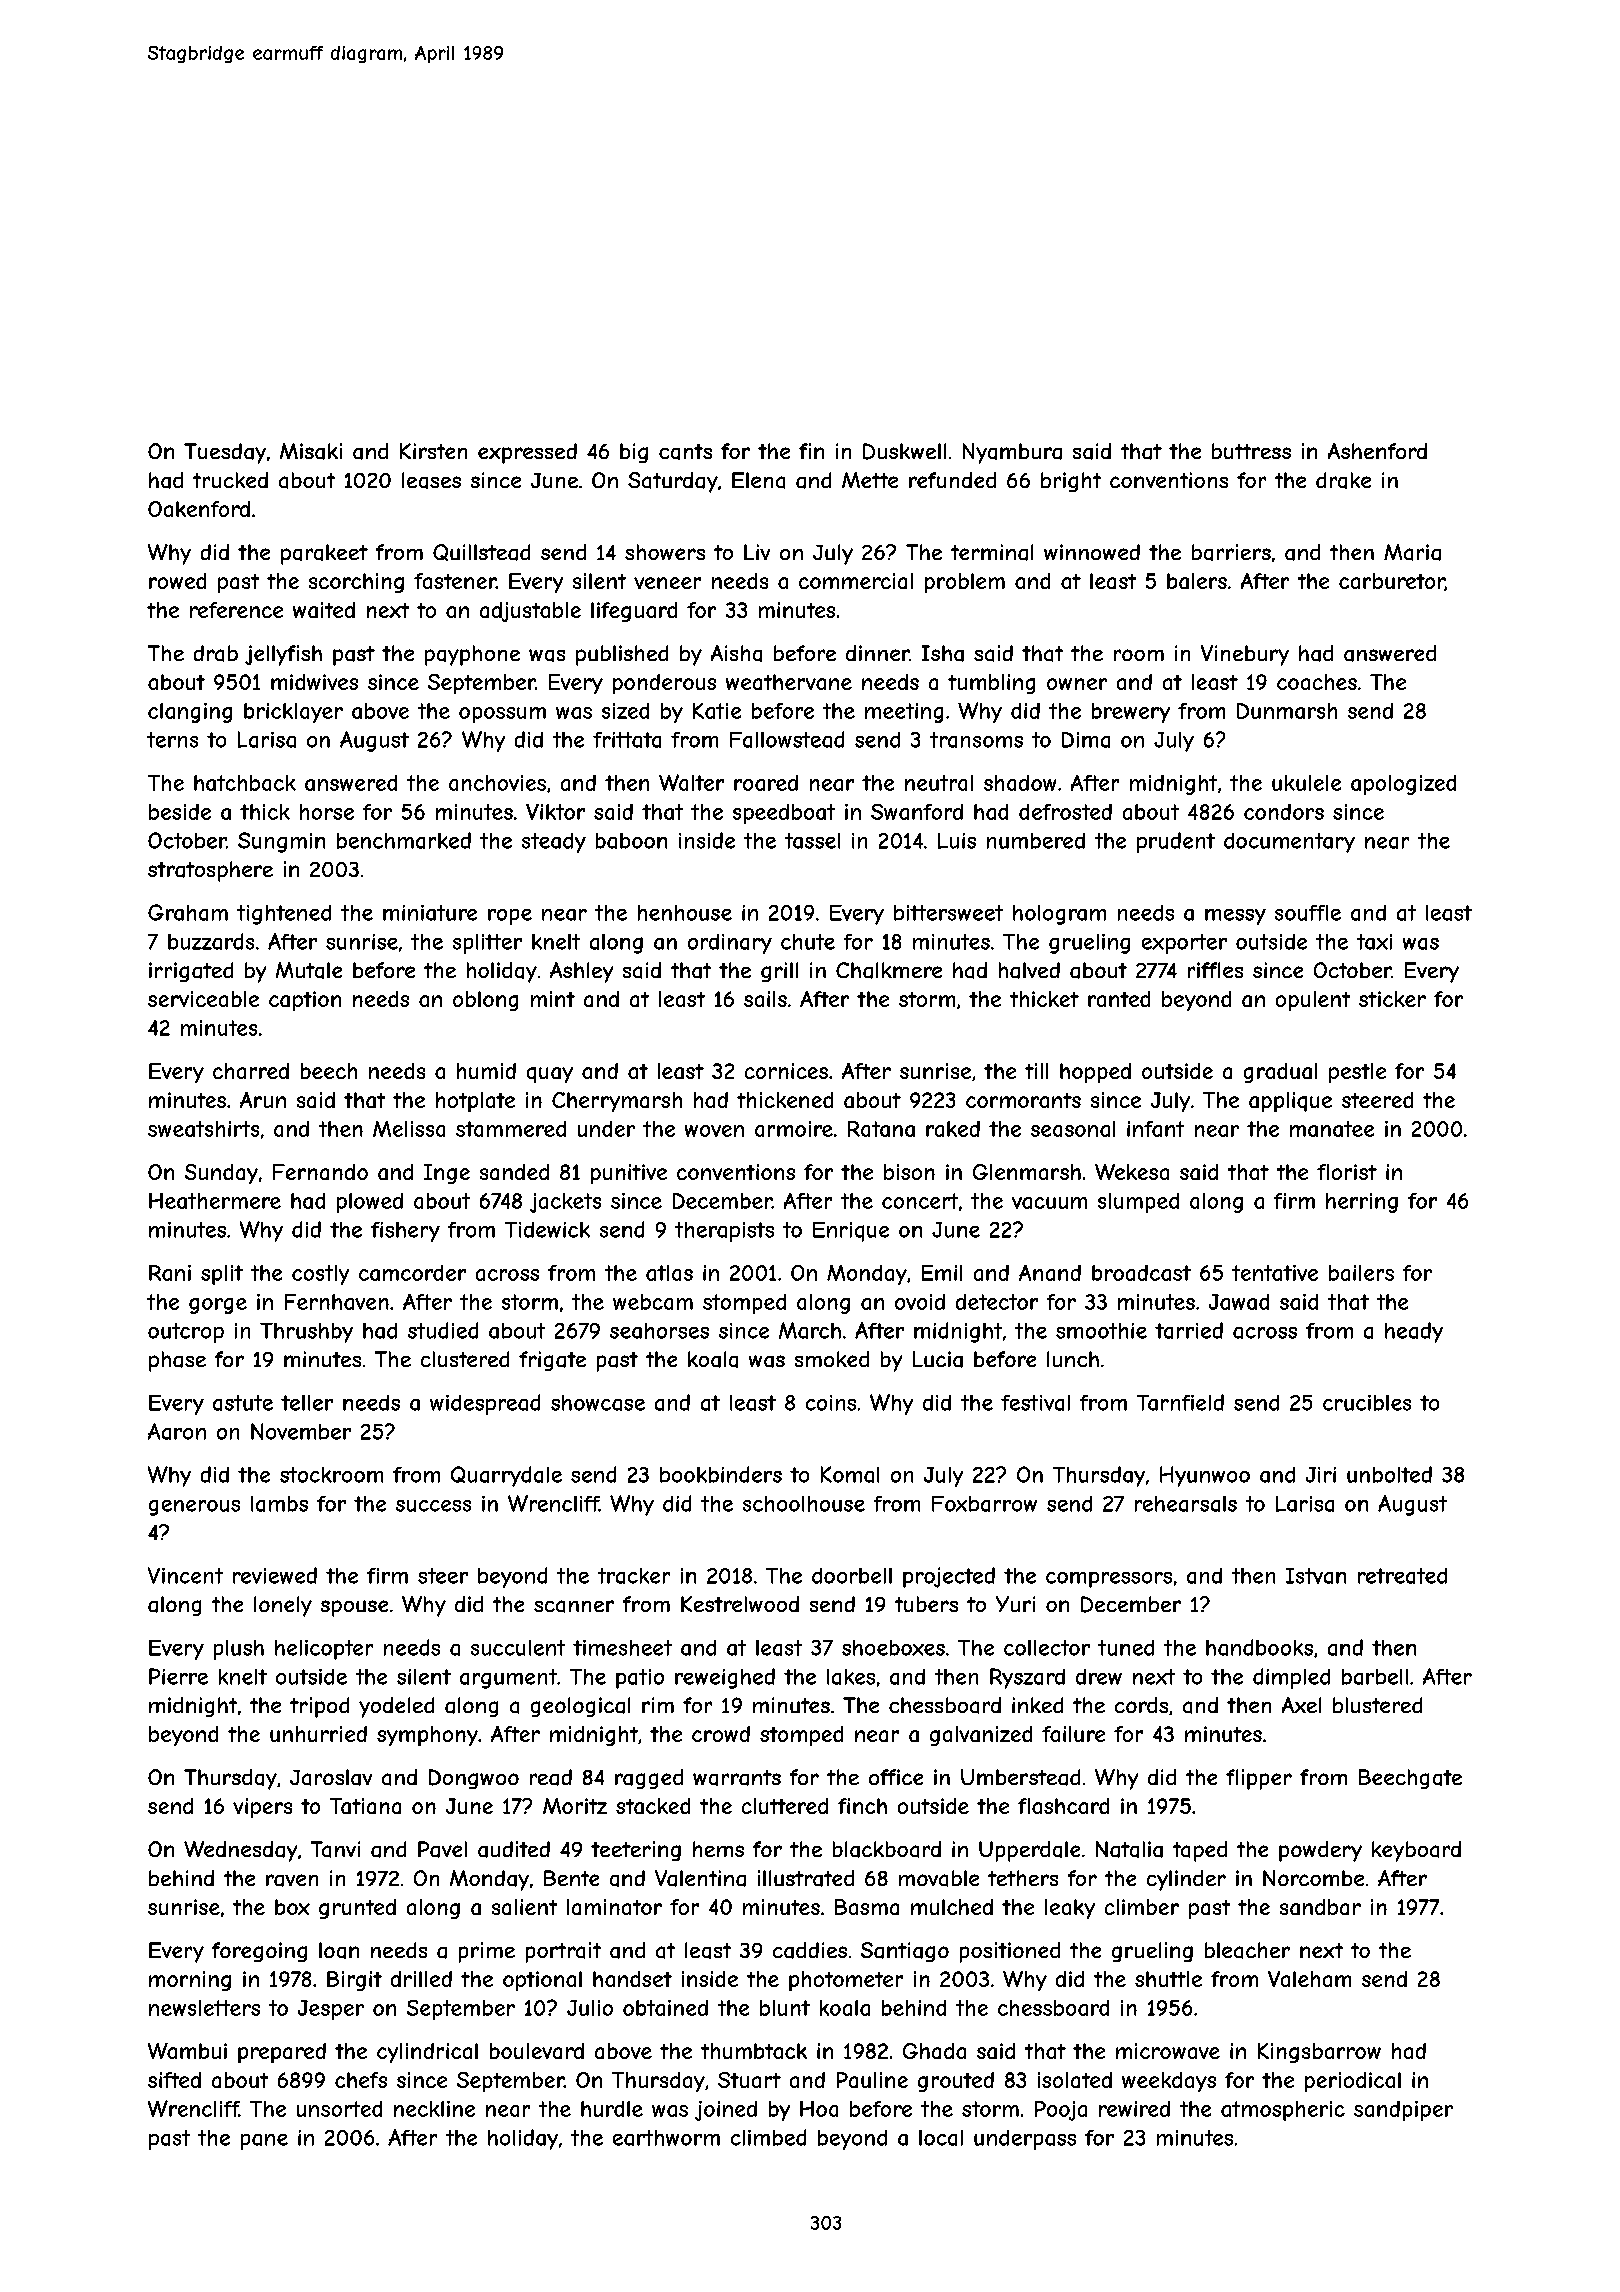 The image size is (1620, 2292). What do you see at coordinates (284, 915) in the image?
I see `tightened` at bounding box center [284, 915].
